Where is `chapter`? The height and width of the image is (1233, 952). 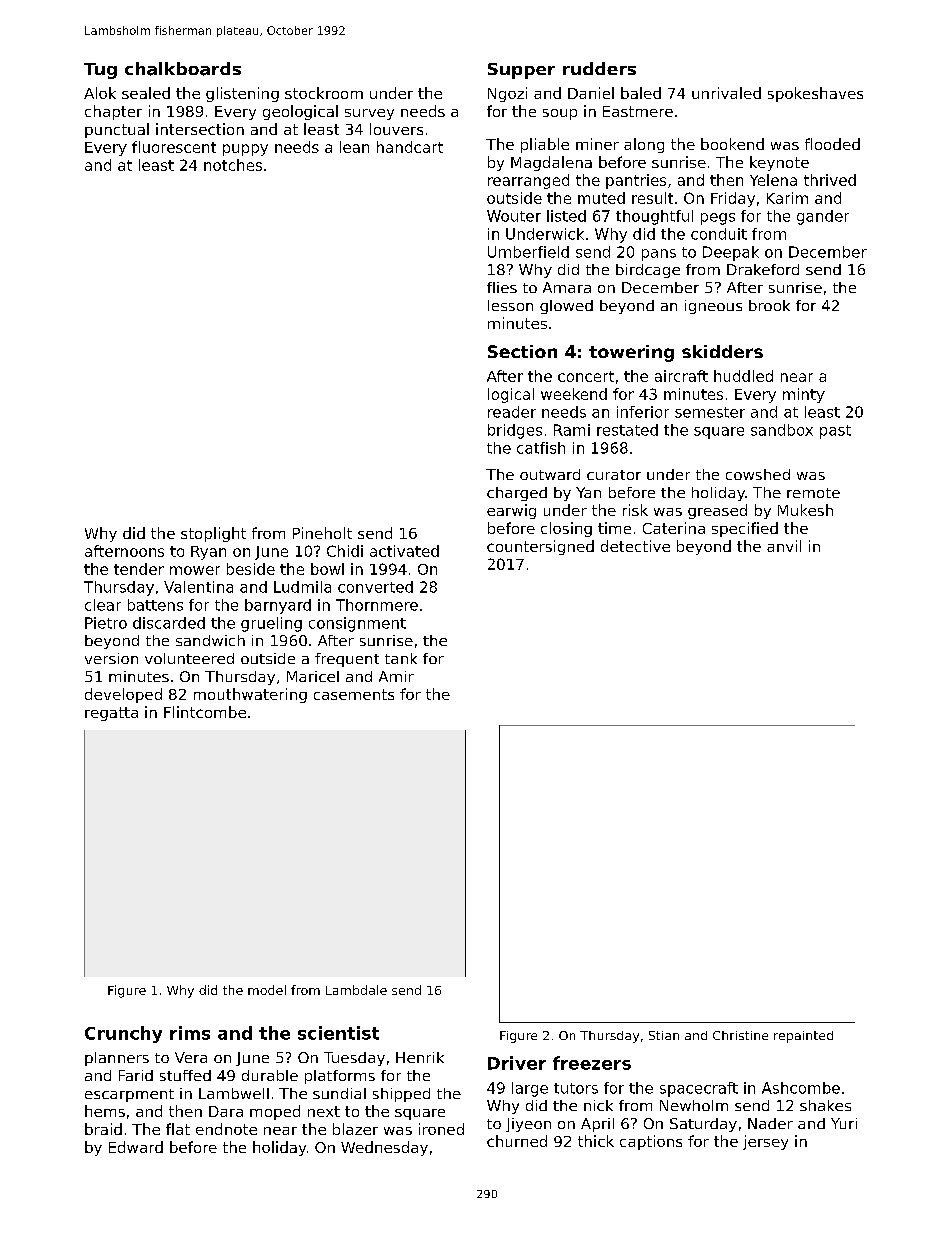
chapter is located at coordinates (113, 112).
